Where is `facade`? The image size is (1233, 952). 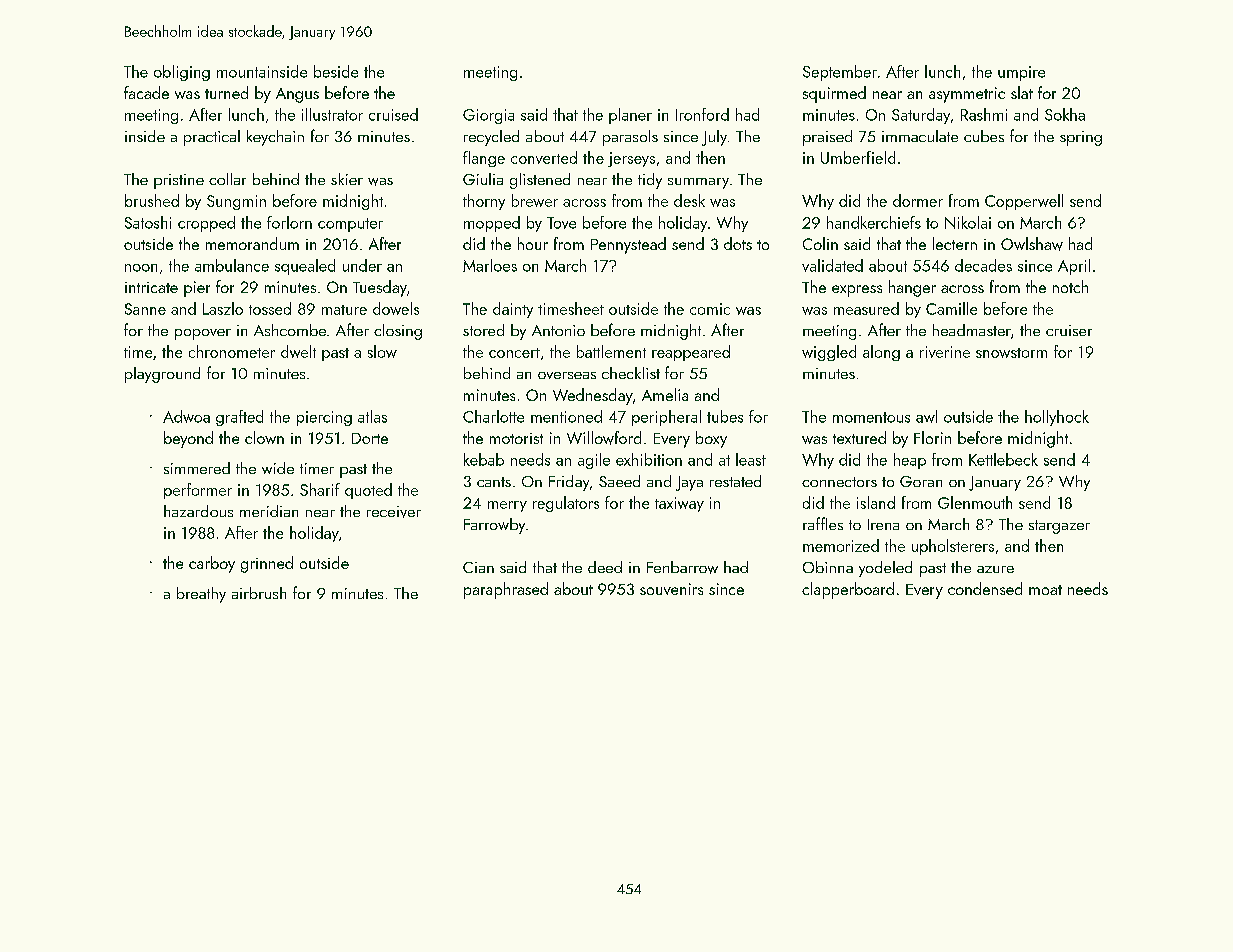 facade is located at coordinates (146, 92).
